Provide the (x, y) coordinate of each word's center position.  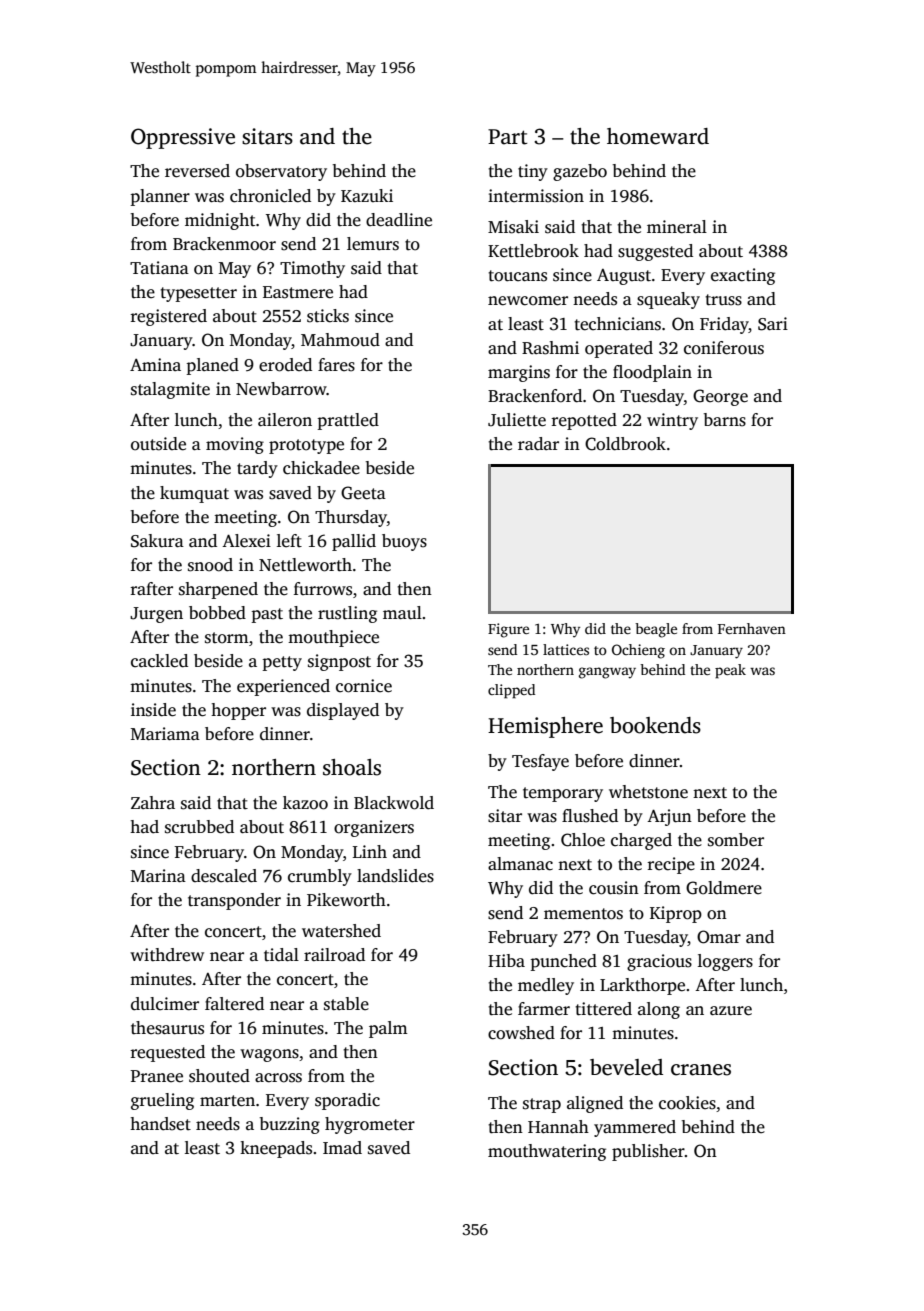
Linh (370, 851)
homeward (658, 136)
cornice (364, 686)
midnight (220, 221)
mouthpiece (333, 638)
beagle (656, 630)
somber (736, 840)
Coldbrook (625, 444)
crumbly (320, 877)
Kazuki (367, 195)
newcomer (528, 301)
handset (160, 1124)
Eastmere (298, 292)
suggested (655, 252)
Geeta (363, 493)
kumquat (194, 494)
